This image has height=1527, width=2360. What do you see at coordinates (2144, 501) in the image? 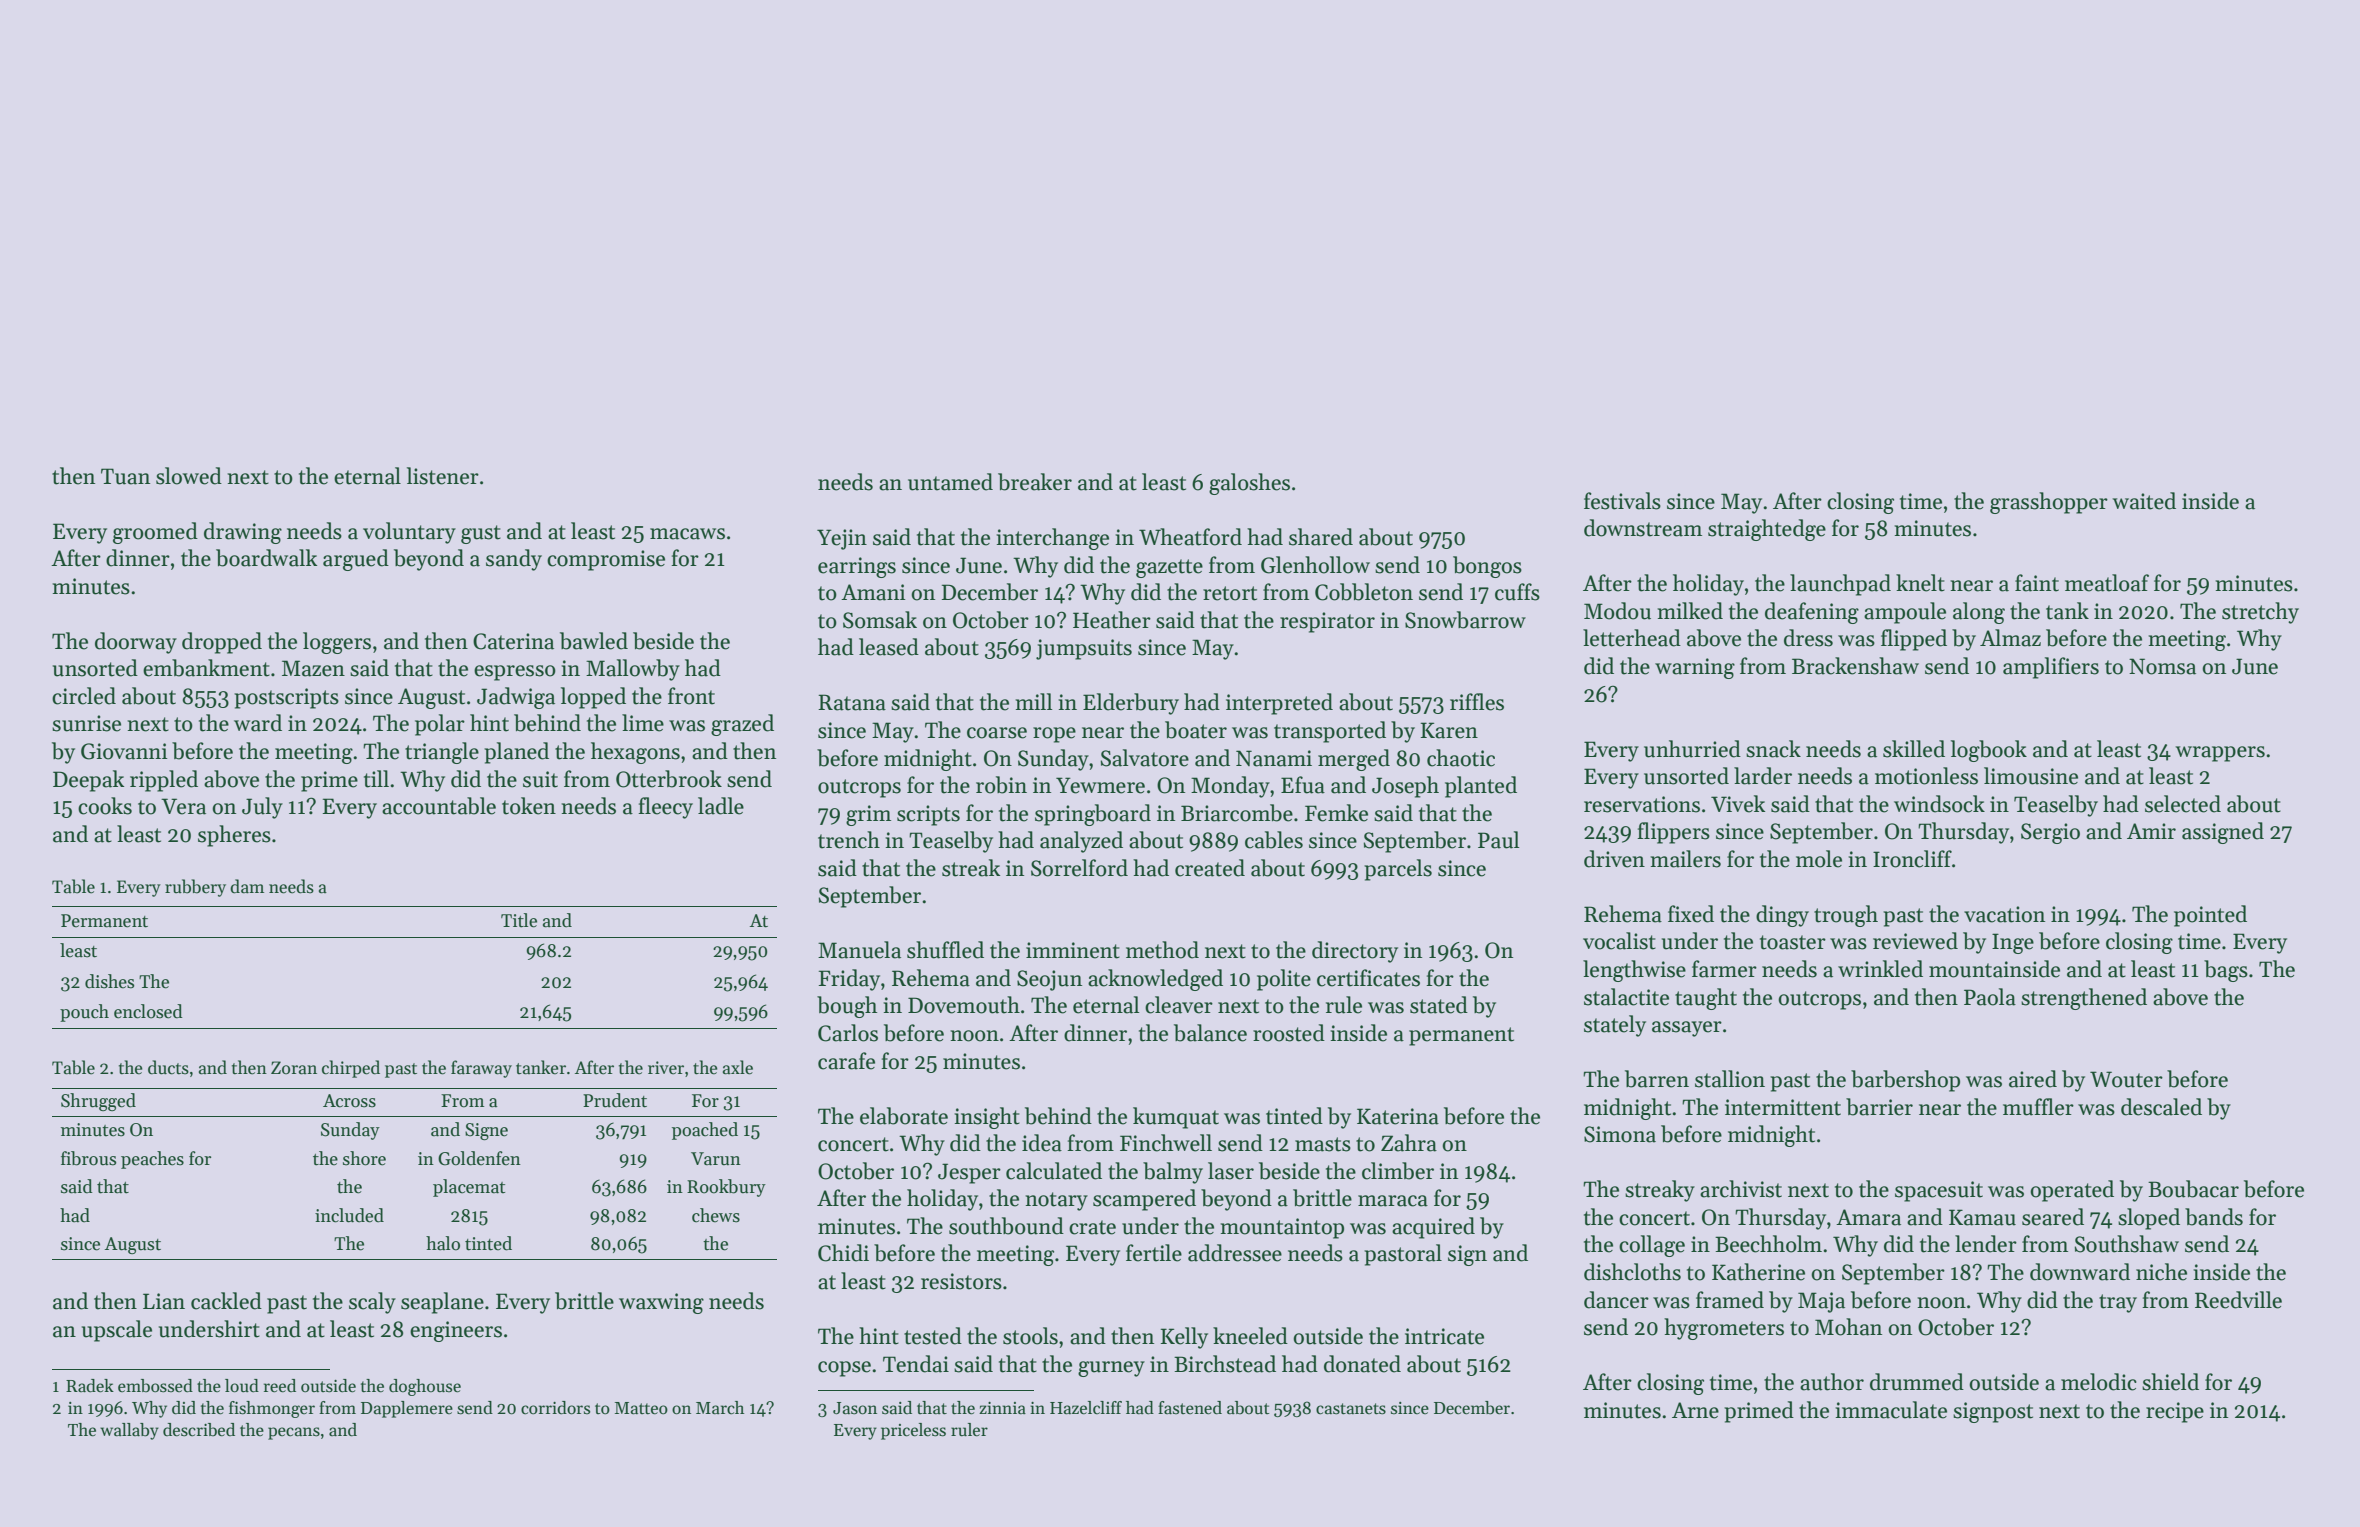
I see `waited` at bounding box center [2144, 501].
